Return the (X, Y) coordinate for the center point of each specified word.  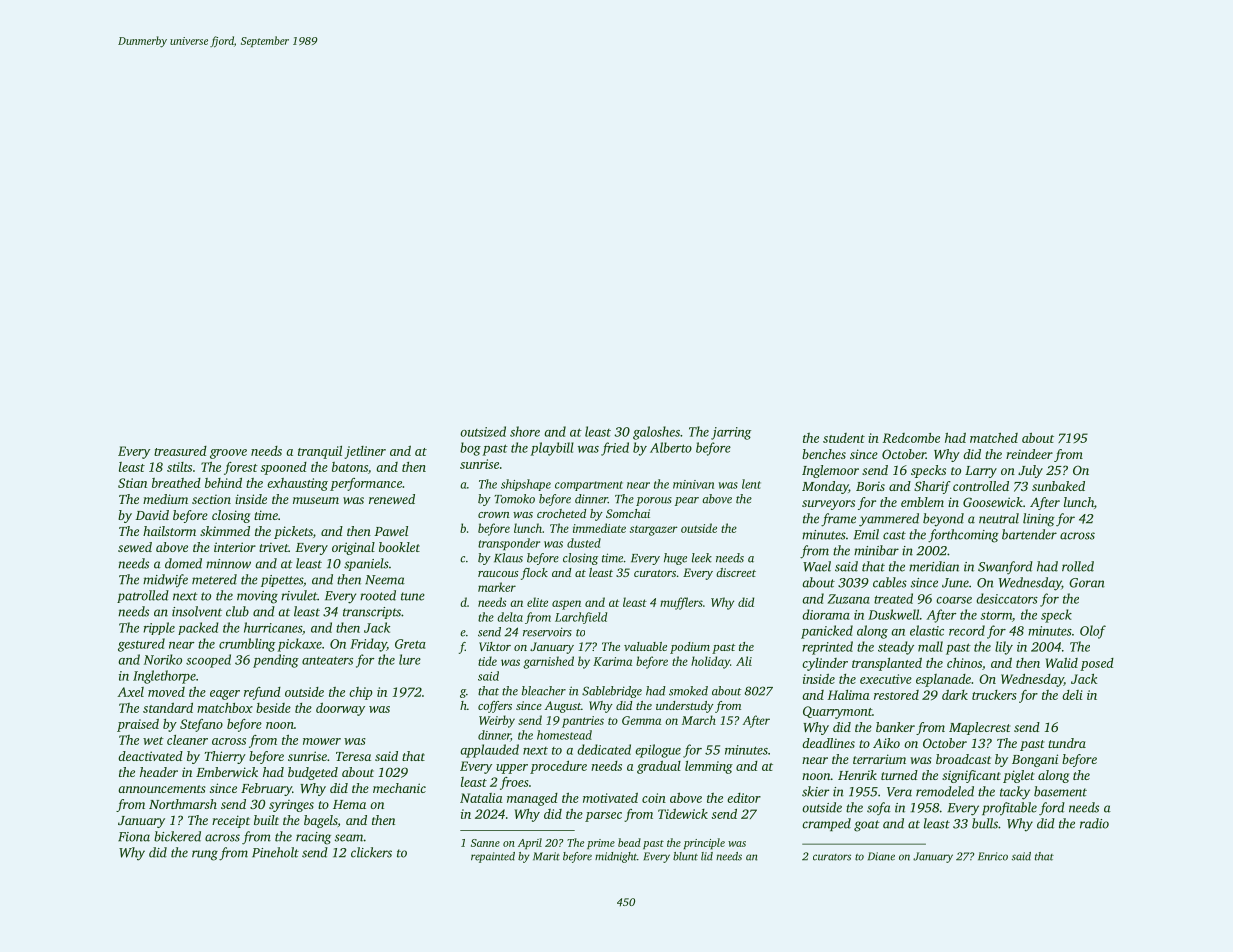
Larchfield (581, 618)
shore (525, 431)
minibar (876, 550)
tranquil (320, 452)
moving (257, 597)
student (844, 438)
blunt (685, 856)
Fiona (134, 837)
